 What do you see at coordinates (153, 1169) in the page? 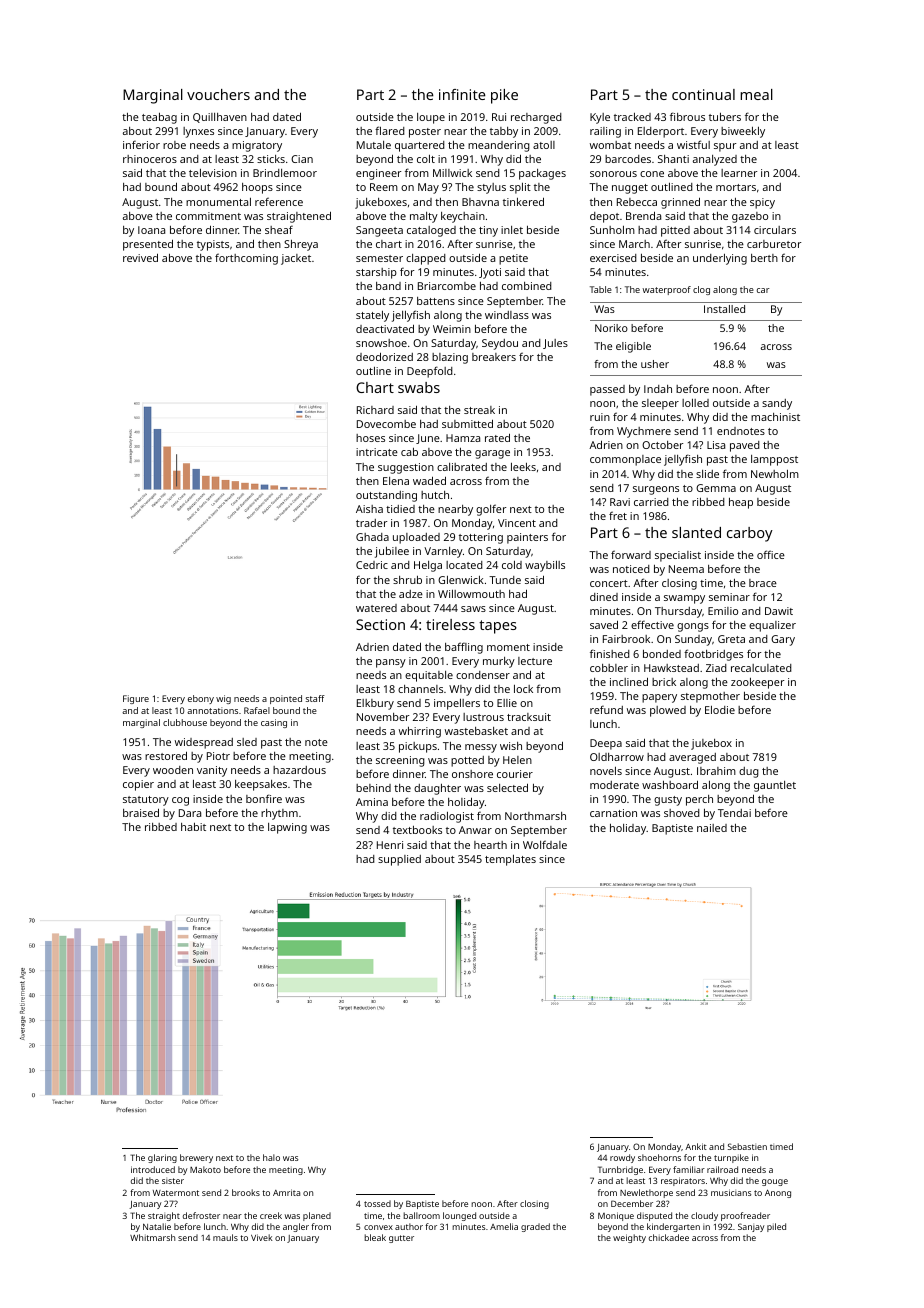
I see `introduced` at bounding box center [153, 1169].
